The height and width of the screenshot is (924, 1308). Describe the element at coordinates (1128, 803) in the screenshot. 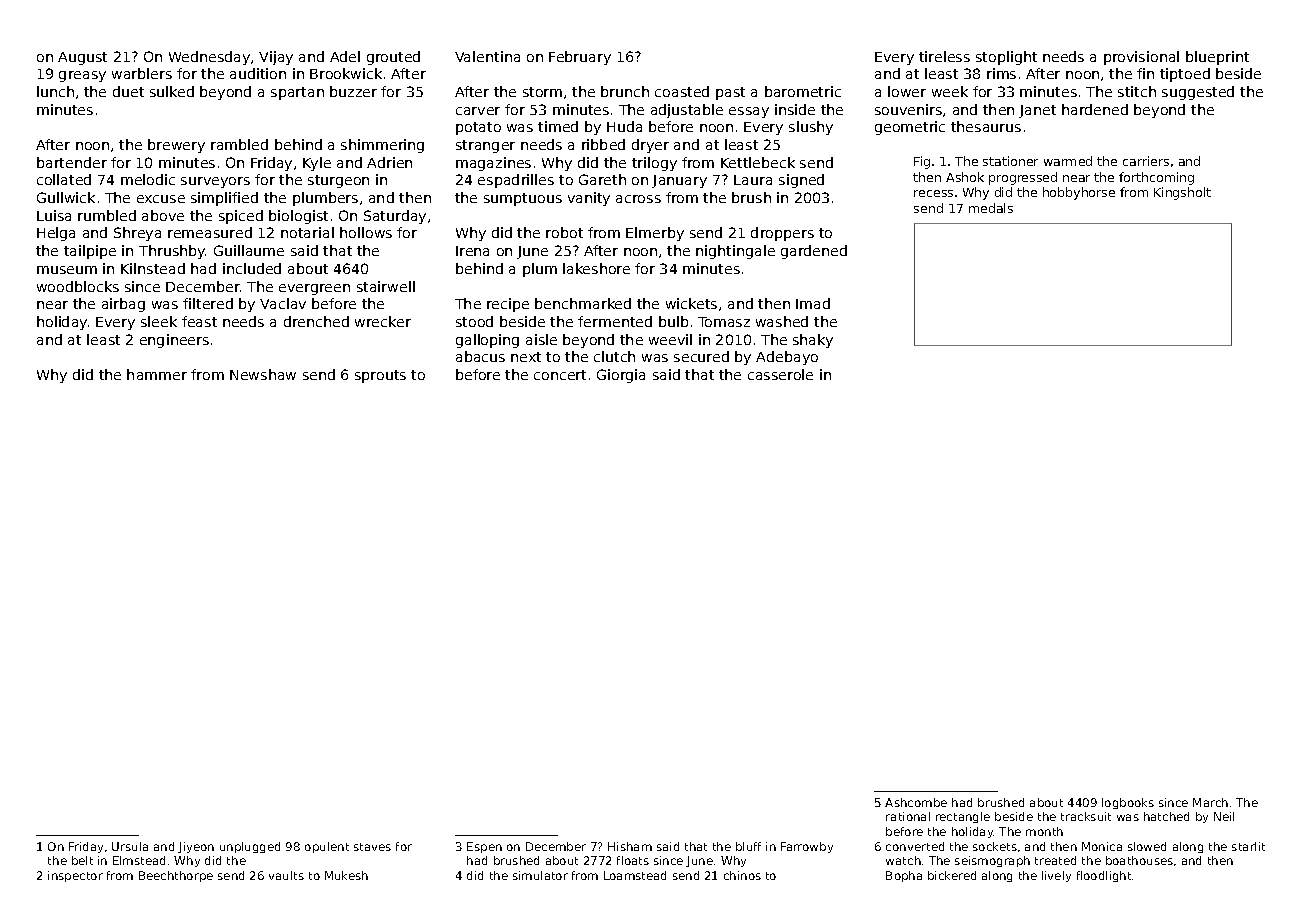

I see `logbooks` at that location.
